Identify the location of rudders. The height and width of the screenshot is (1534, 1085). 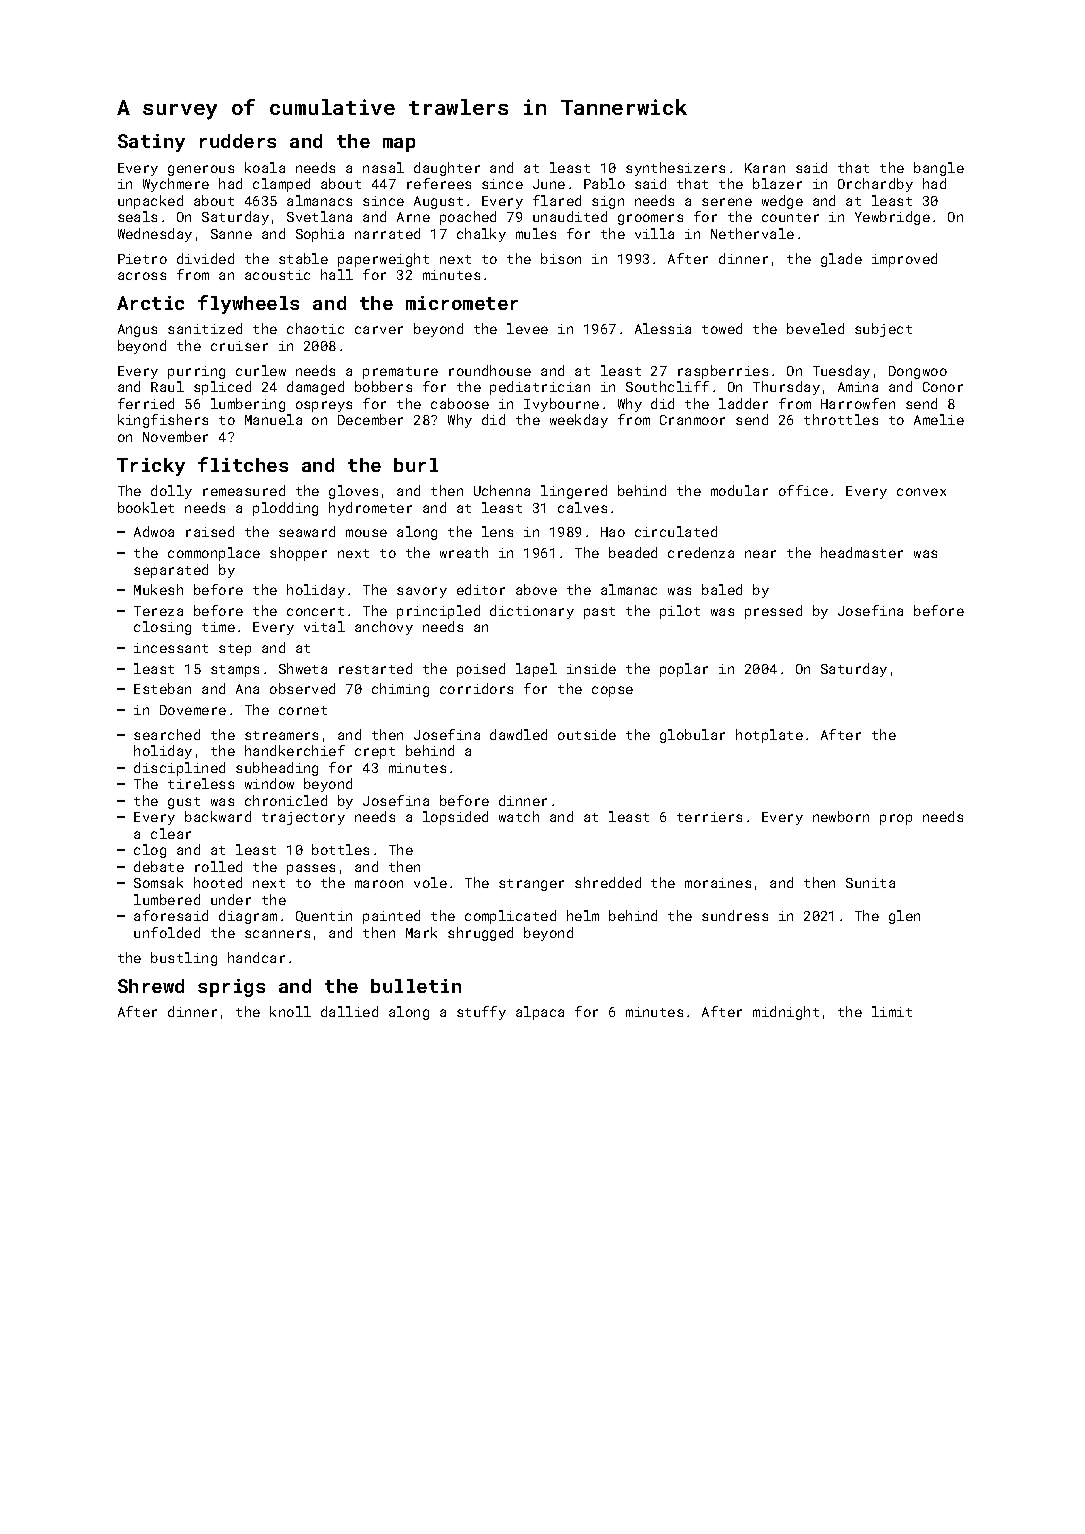
(238, 141).
